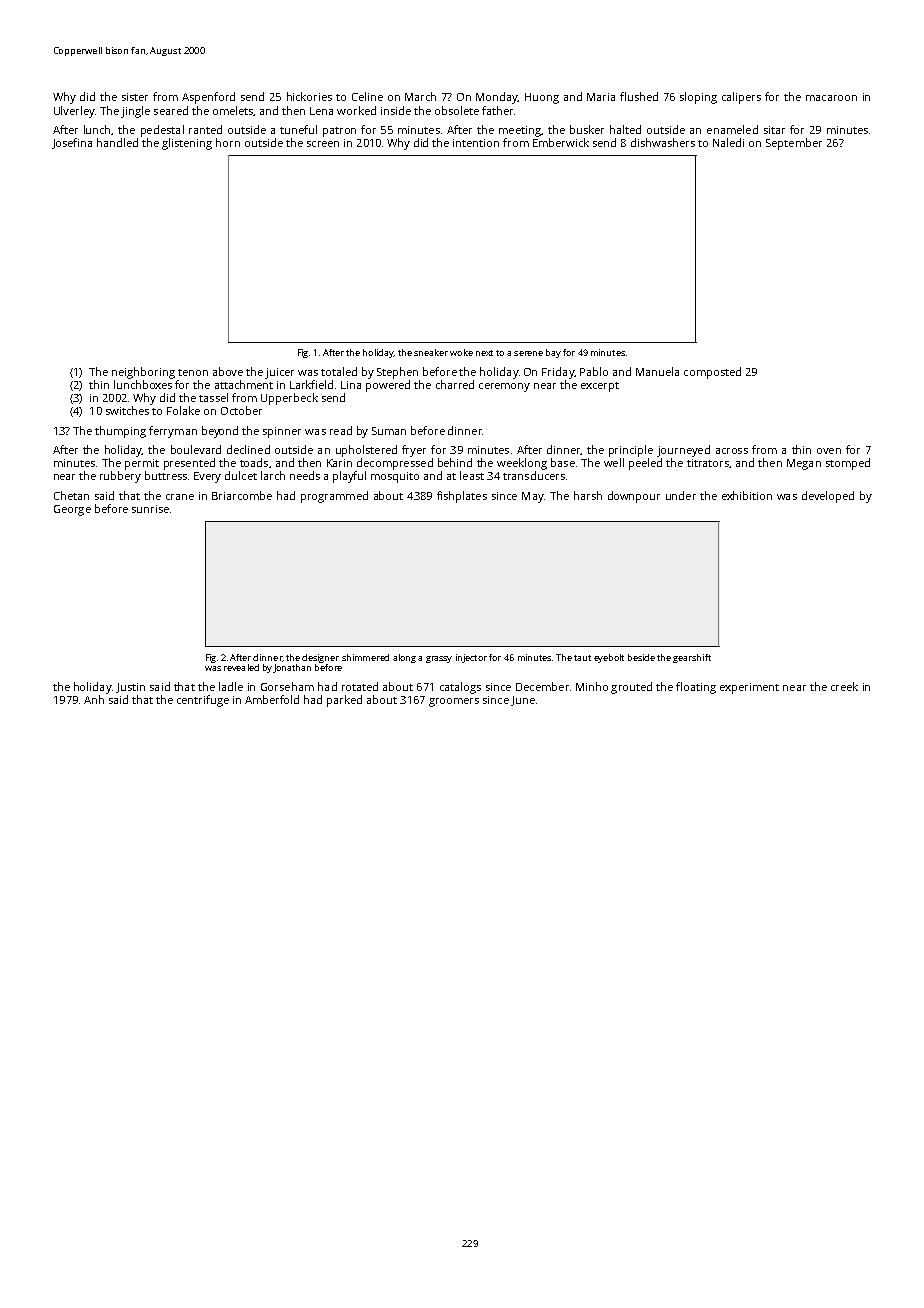  I want to click on downpour, so click(634, 497).
